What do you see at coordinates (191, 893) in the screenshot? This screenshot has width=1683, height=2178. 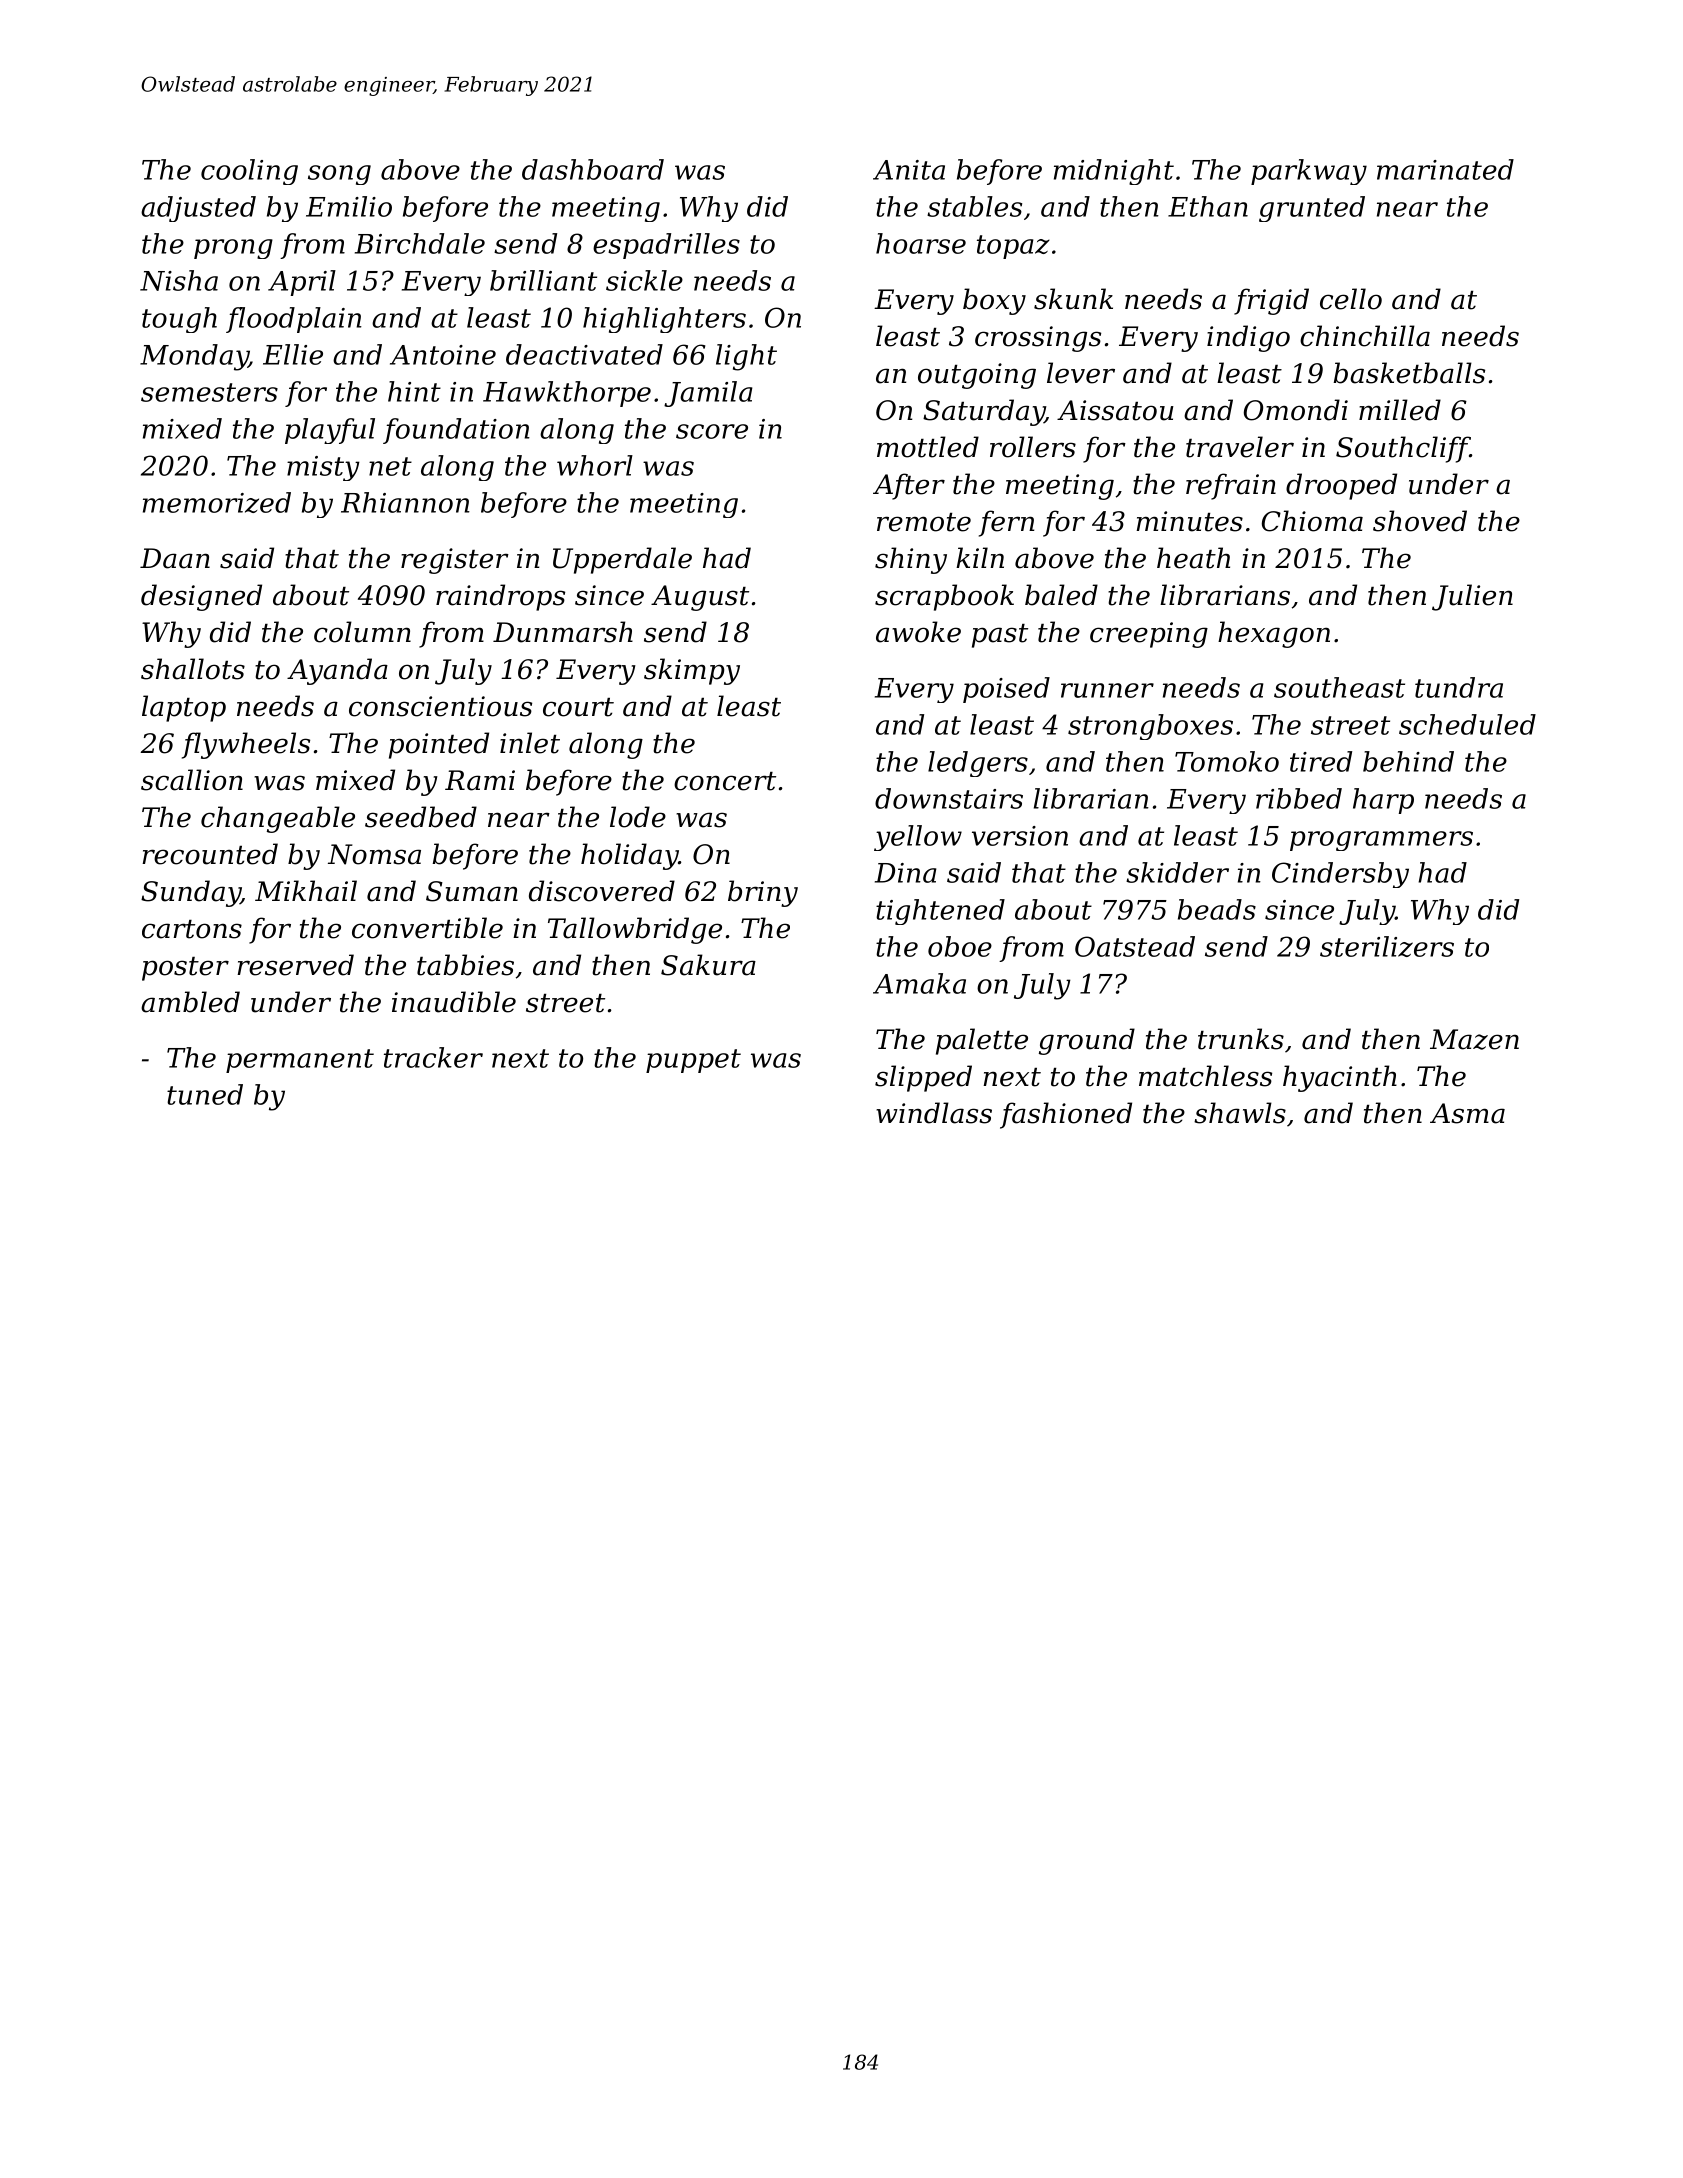 I see `Sunday` at bounding box center [191, 893].
